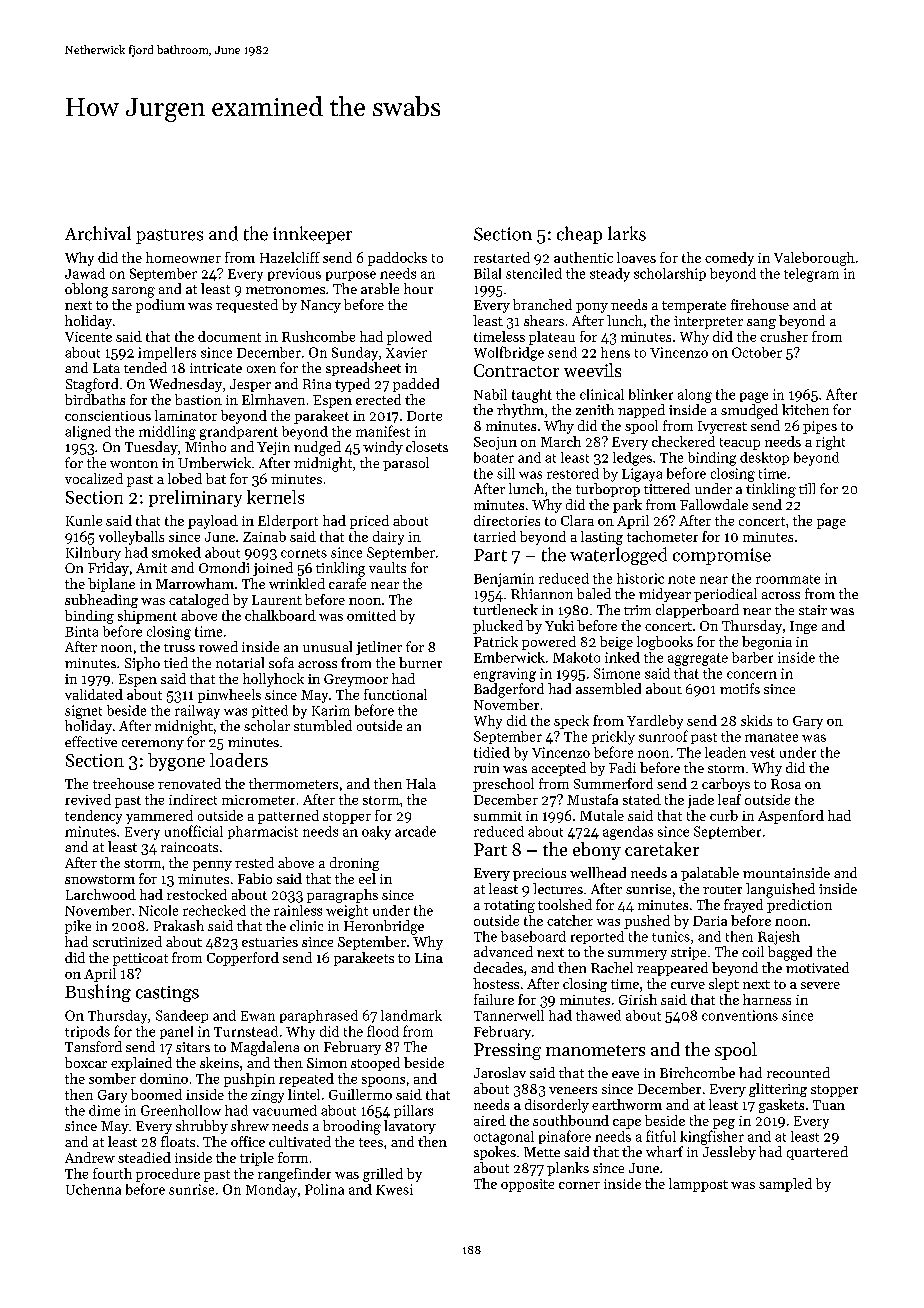 The height and width of the page is (1308, 924). What do you see at coordinates (369, 522) in the page?
I see `priced` at bounding box center [369, 522].
